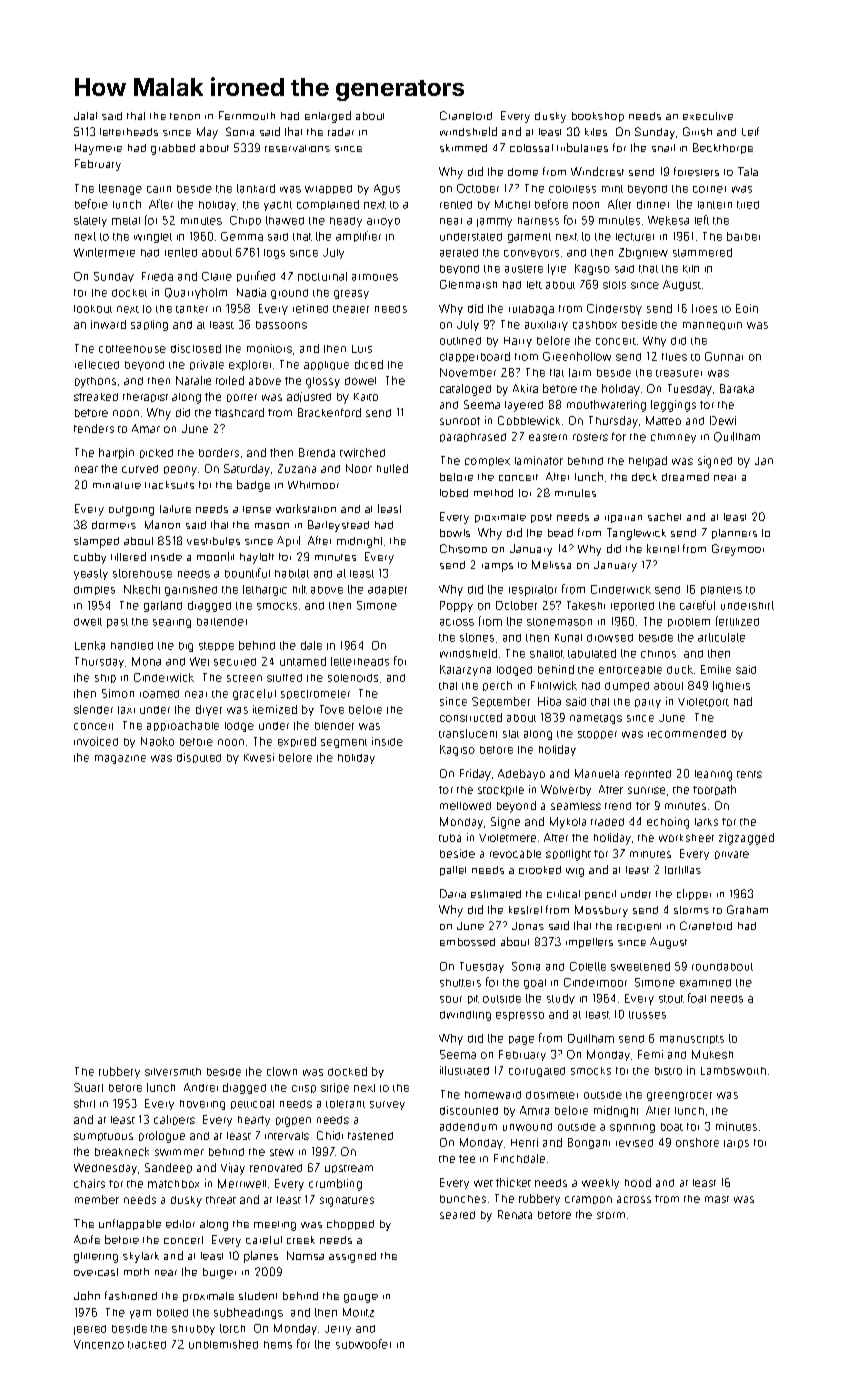 This image has height=1400, width=849. Describe the element at coordinates (598, 117) in the image. I see `bookshop` at that location.
